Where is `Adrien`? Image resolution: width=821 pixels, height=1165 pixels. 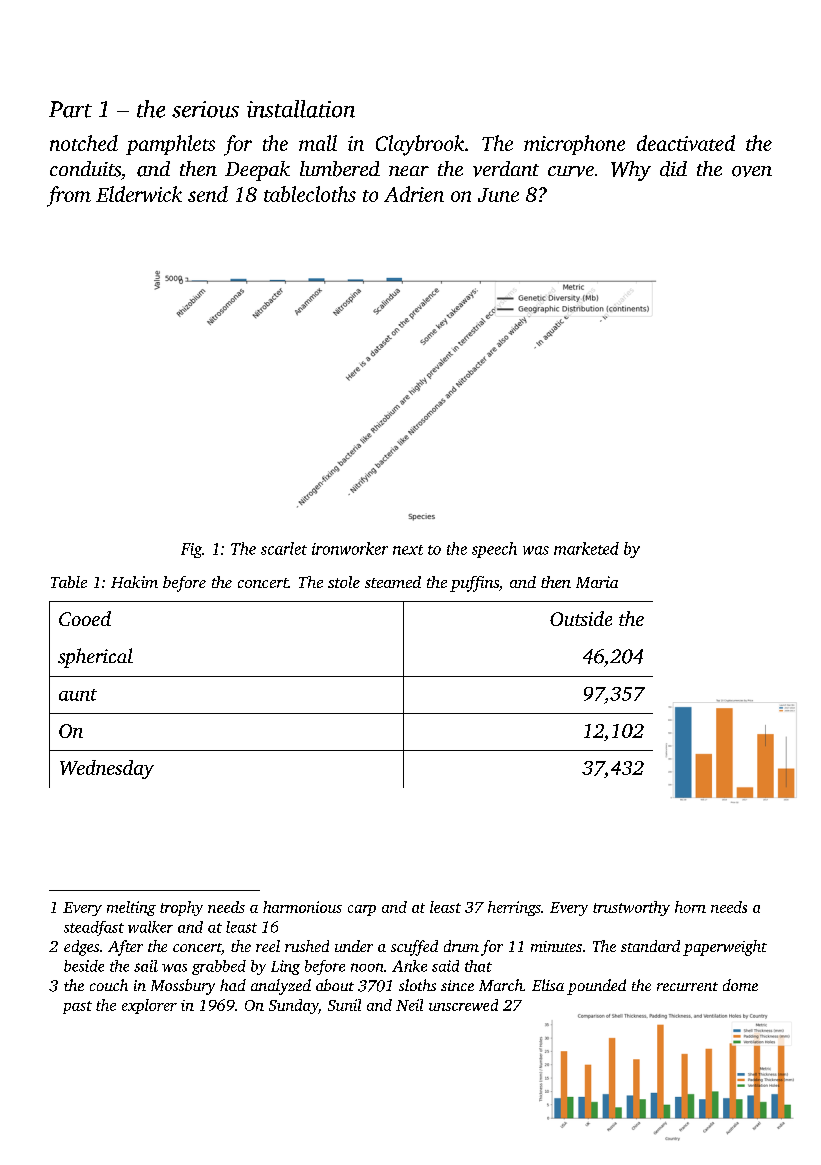
Adrien is located at coordinates (414, 194).
